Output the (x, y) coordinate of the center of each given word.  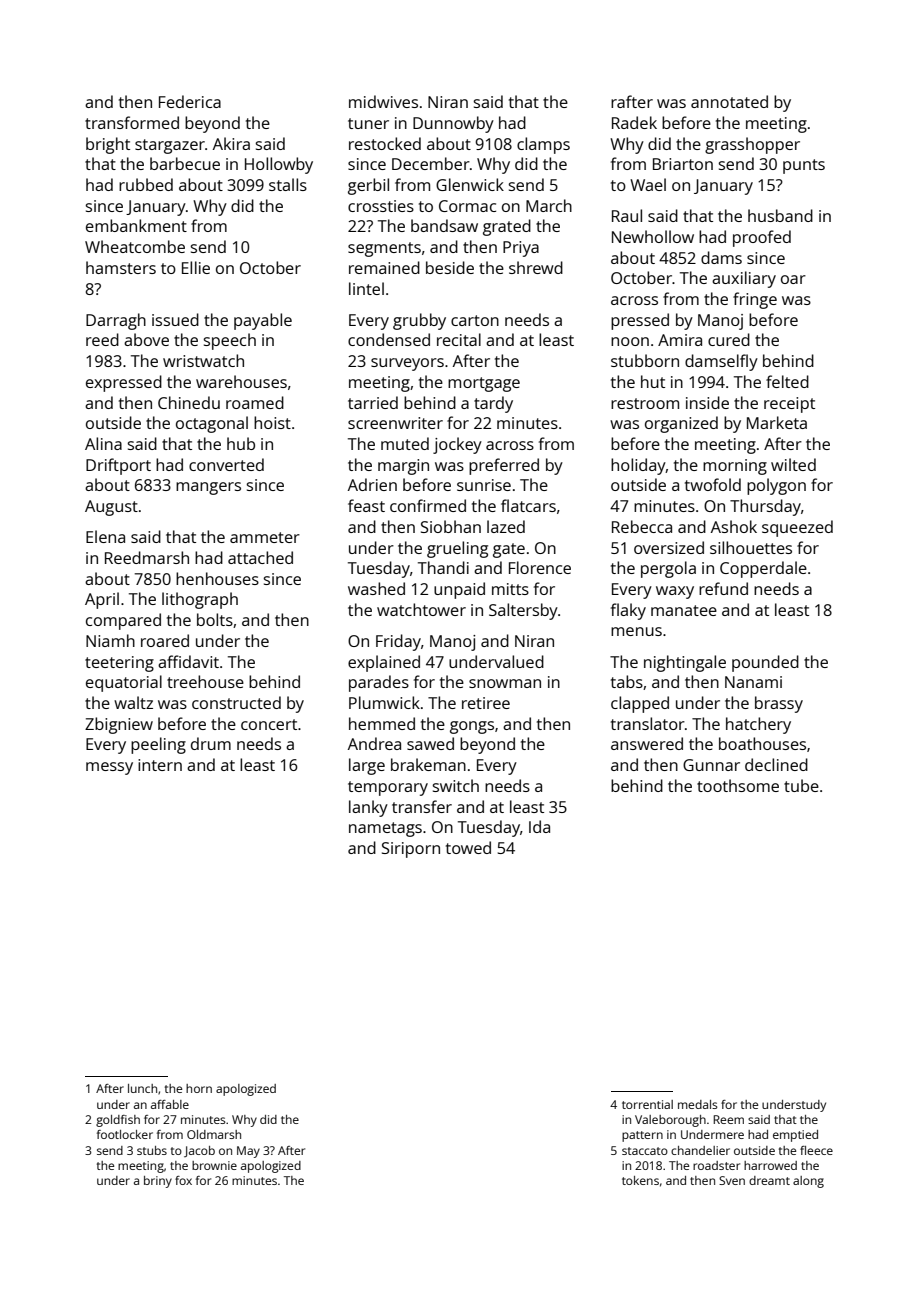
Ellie (196, 267)
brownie (214, 1165)
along (808, 1182)
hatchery (758, 725)
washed (376, 588)
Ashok (734, 526)
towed (468, 847)
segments (384, 249)
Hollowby (279, 165)
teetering (119, 664)
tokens (640, 1180)
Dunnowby (453, 124)
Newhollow (653, 236)
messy (109, 768)
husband (780, 215)
